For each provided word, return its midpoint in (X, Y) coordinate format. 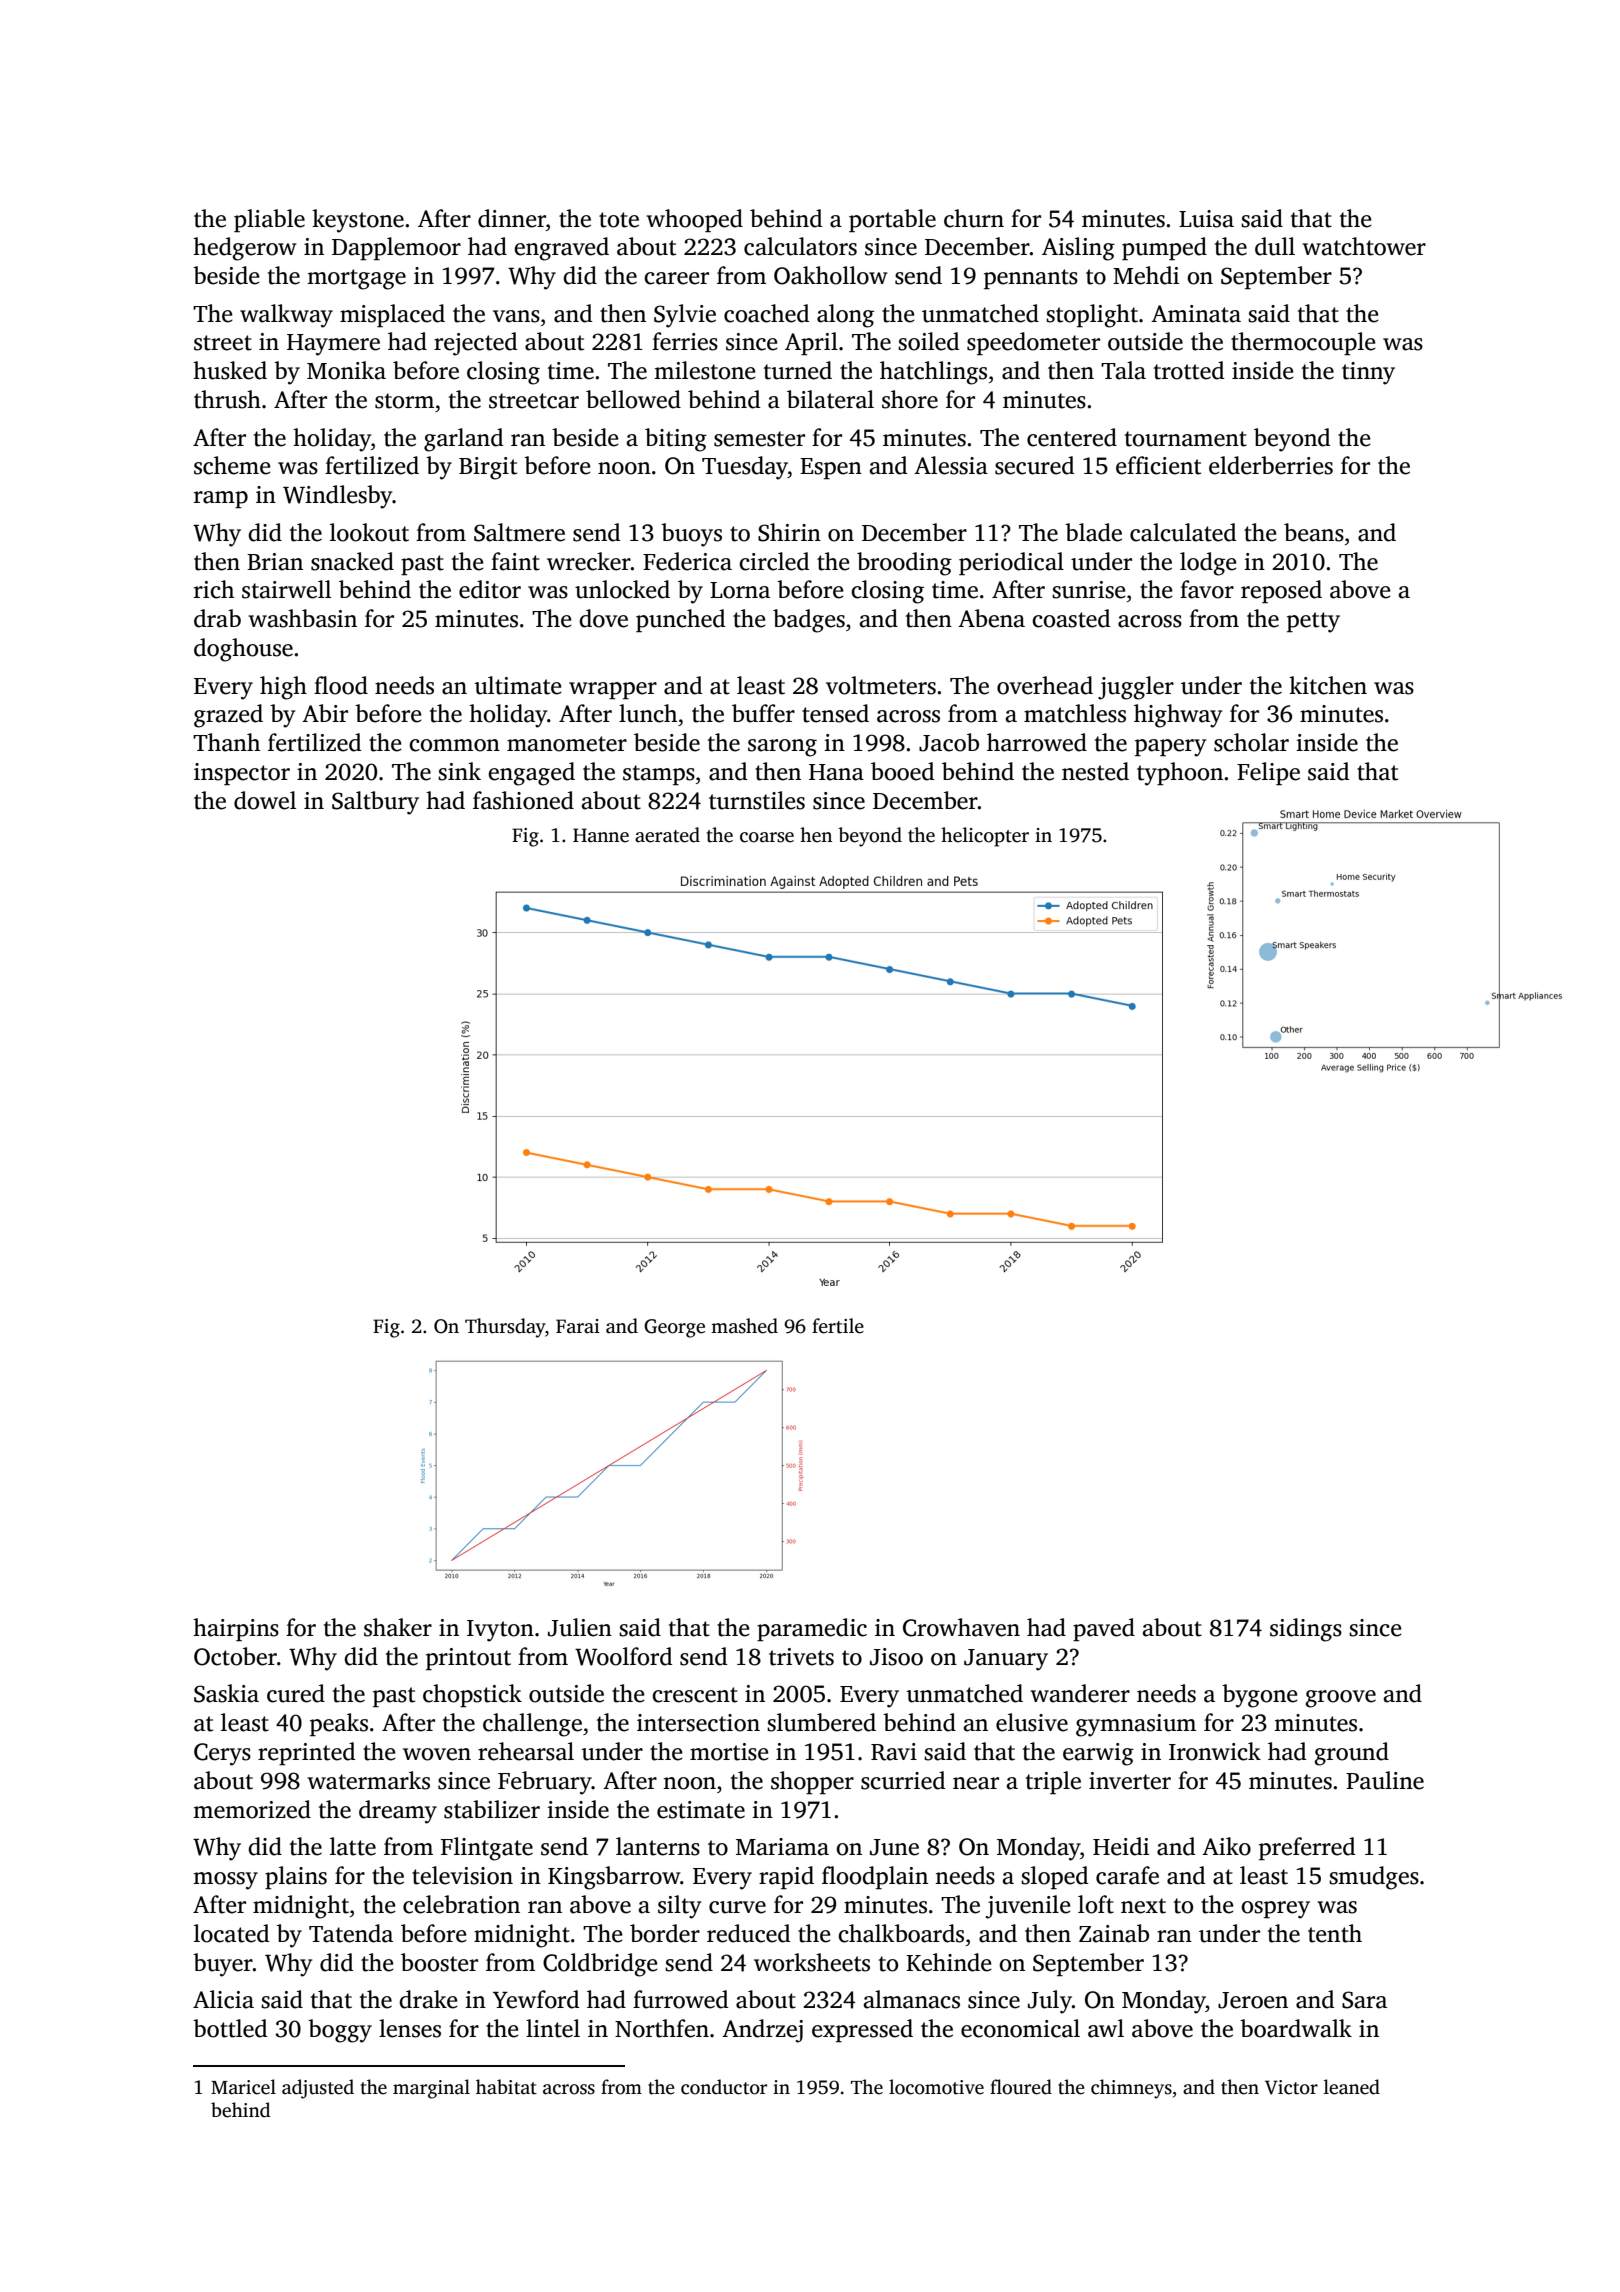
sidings (1306, 1630)
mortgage (356, 279)
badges (809, 621)
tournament (1186, 439)
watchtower (1364, 246)
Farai (578, 1326)
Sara (1364, 2000)
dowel (265, 800)
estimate (701, 1810)
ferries (685, 341)
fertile (838, 1326)
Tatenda (351, 1933)
